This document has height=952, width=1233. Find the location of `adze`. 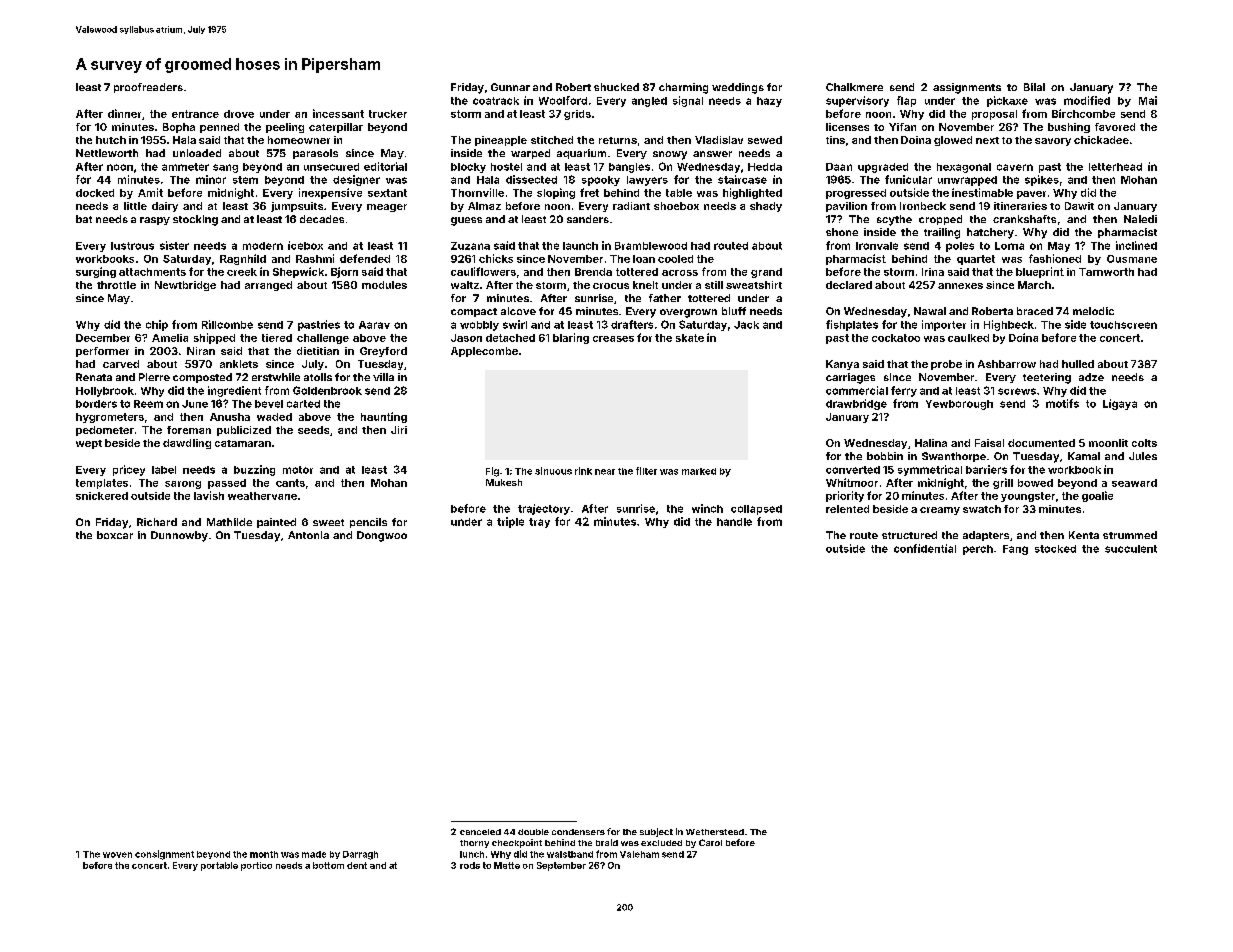

adze is located at coordinates (1091, 377).
